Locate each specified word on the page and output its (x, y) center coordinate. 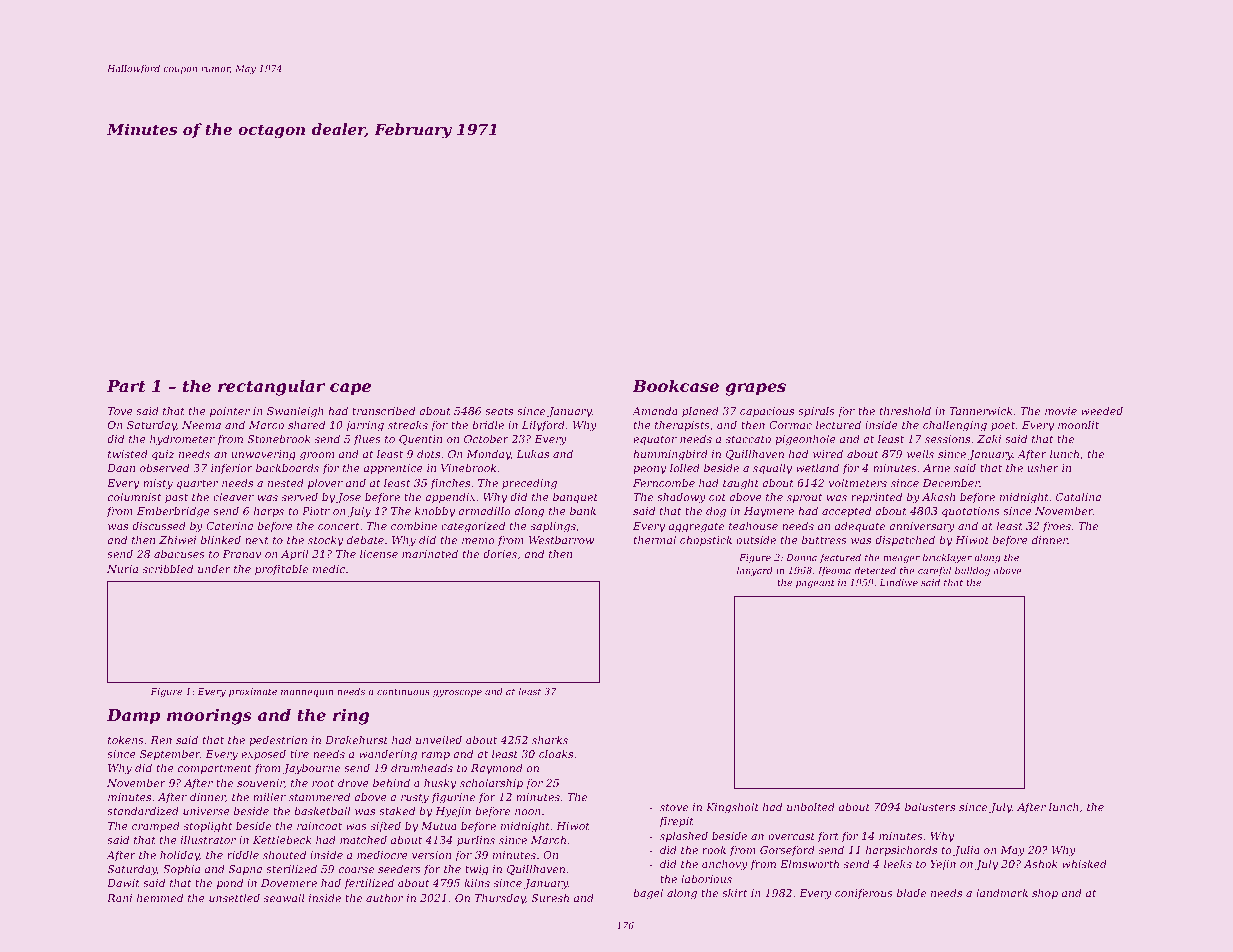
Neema (201, 425)
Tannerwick (980, 410)
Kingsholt (732, 808)
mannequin (307, 692)
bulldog (972, 571)
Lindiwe (899, 582)
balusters (930, 806)
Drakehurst (356, 739)
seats (499, 411)
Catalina (1078, 496)
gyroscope (457, 693)
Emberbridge (173, 512)
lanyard (755, 571)
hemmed (160, 897)
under (214, 568)
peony (649, 470)
